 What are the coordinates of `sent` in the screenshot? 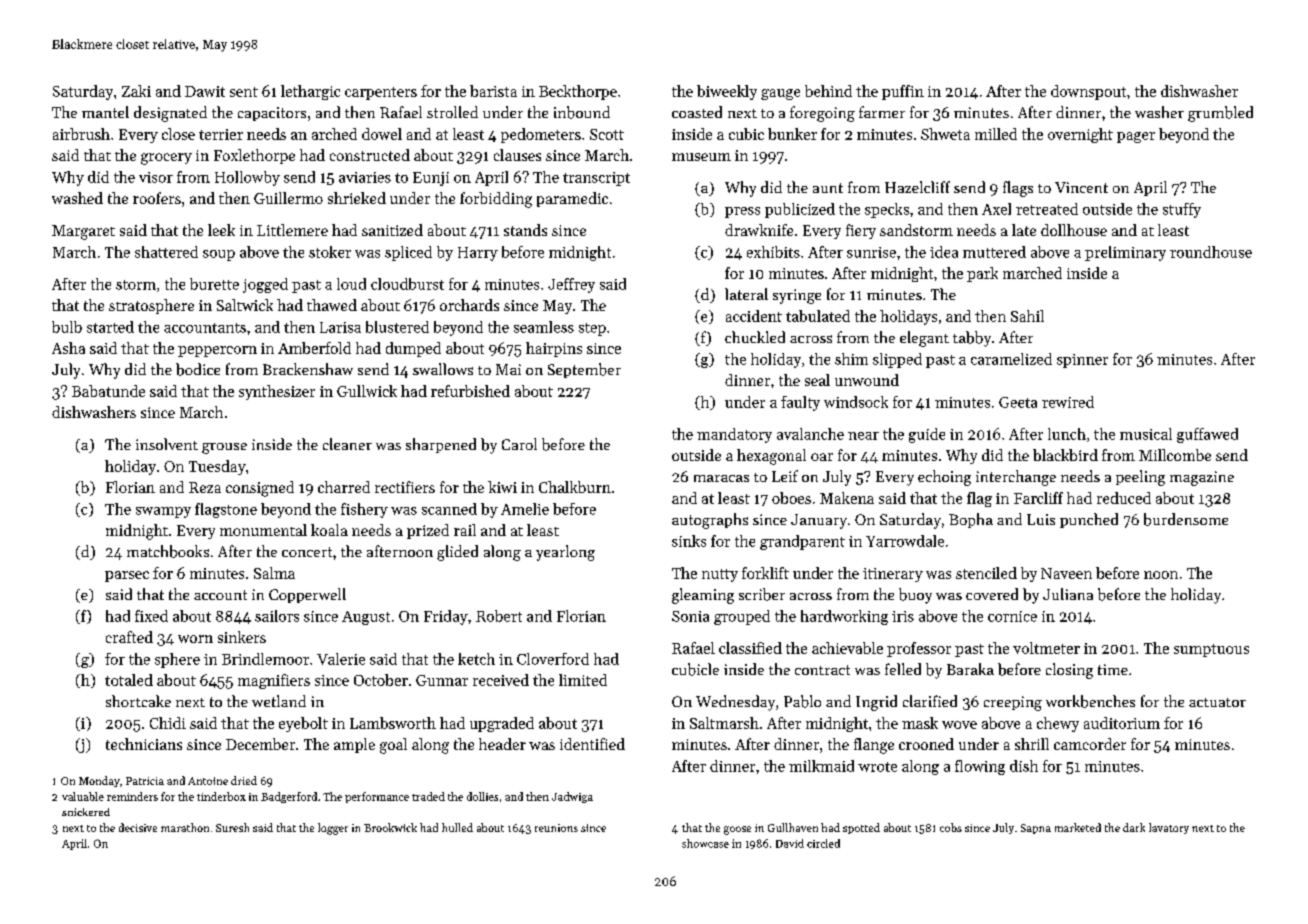 It's located at (244, 92).
